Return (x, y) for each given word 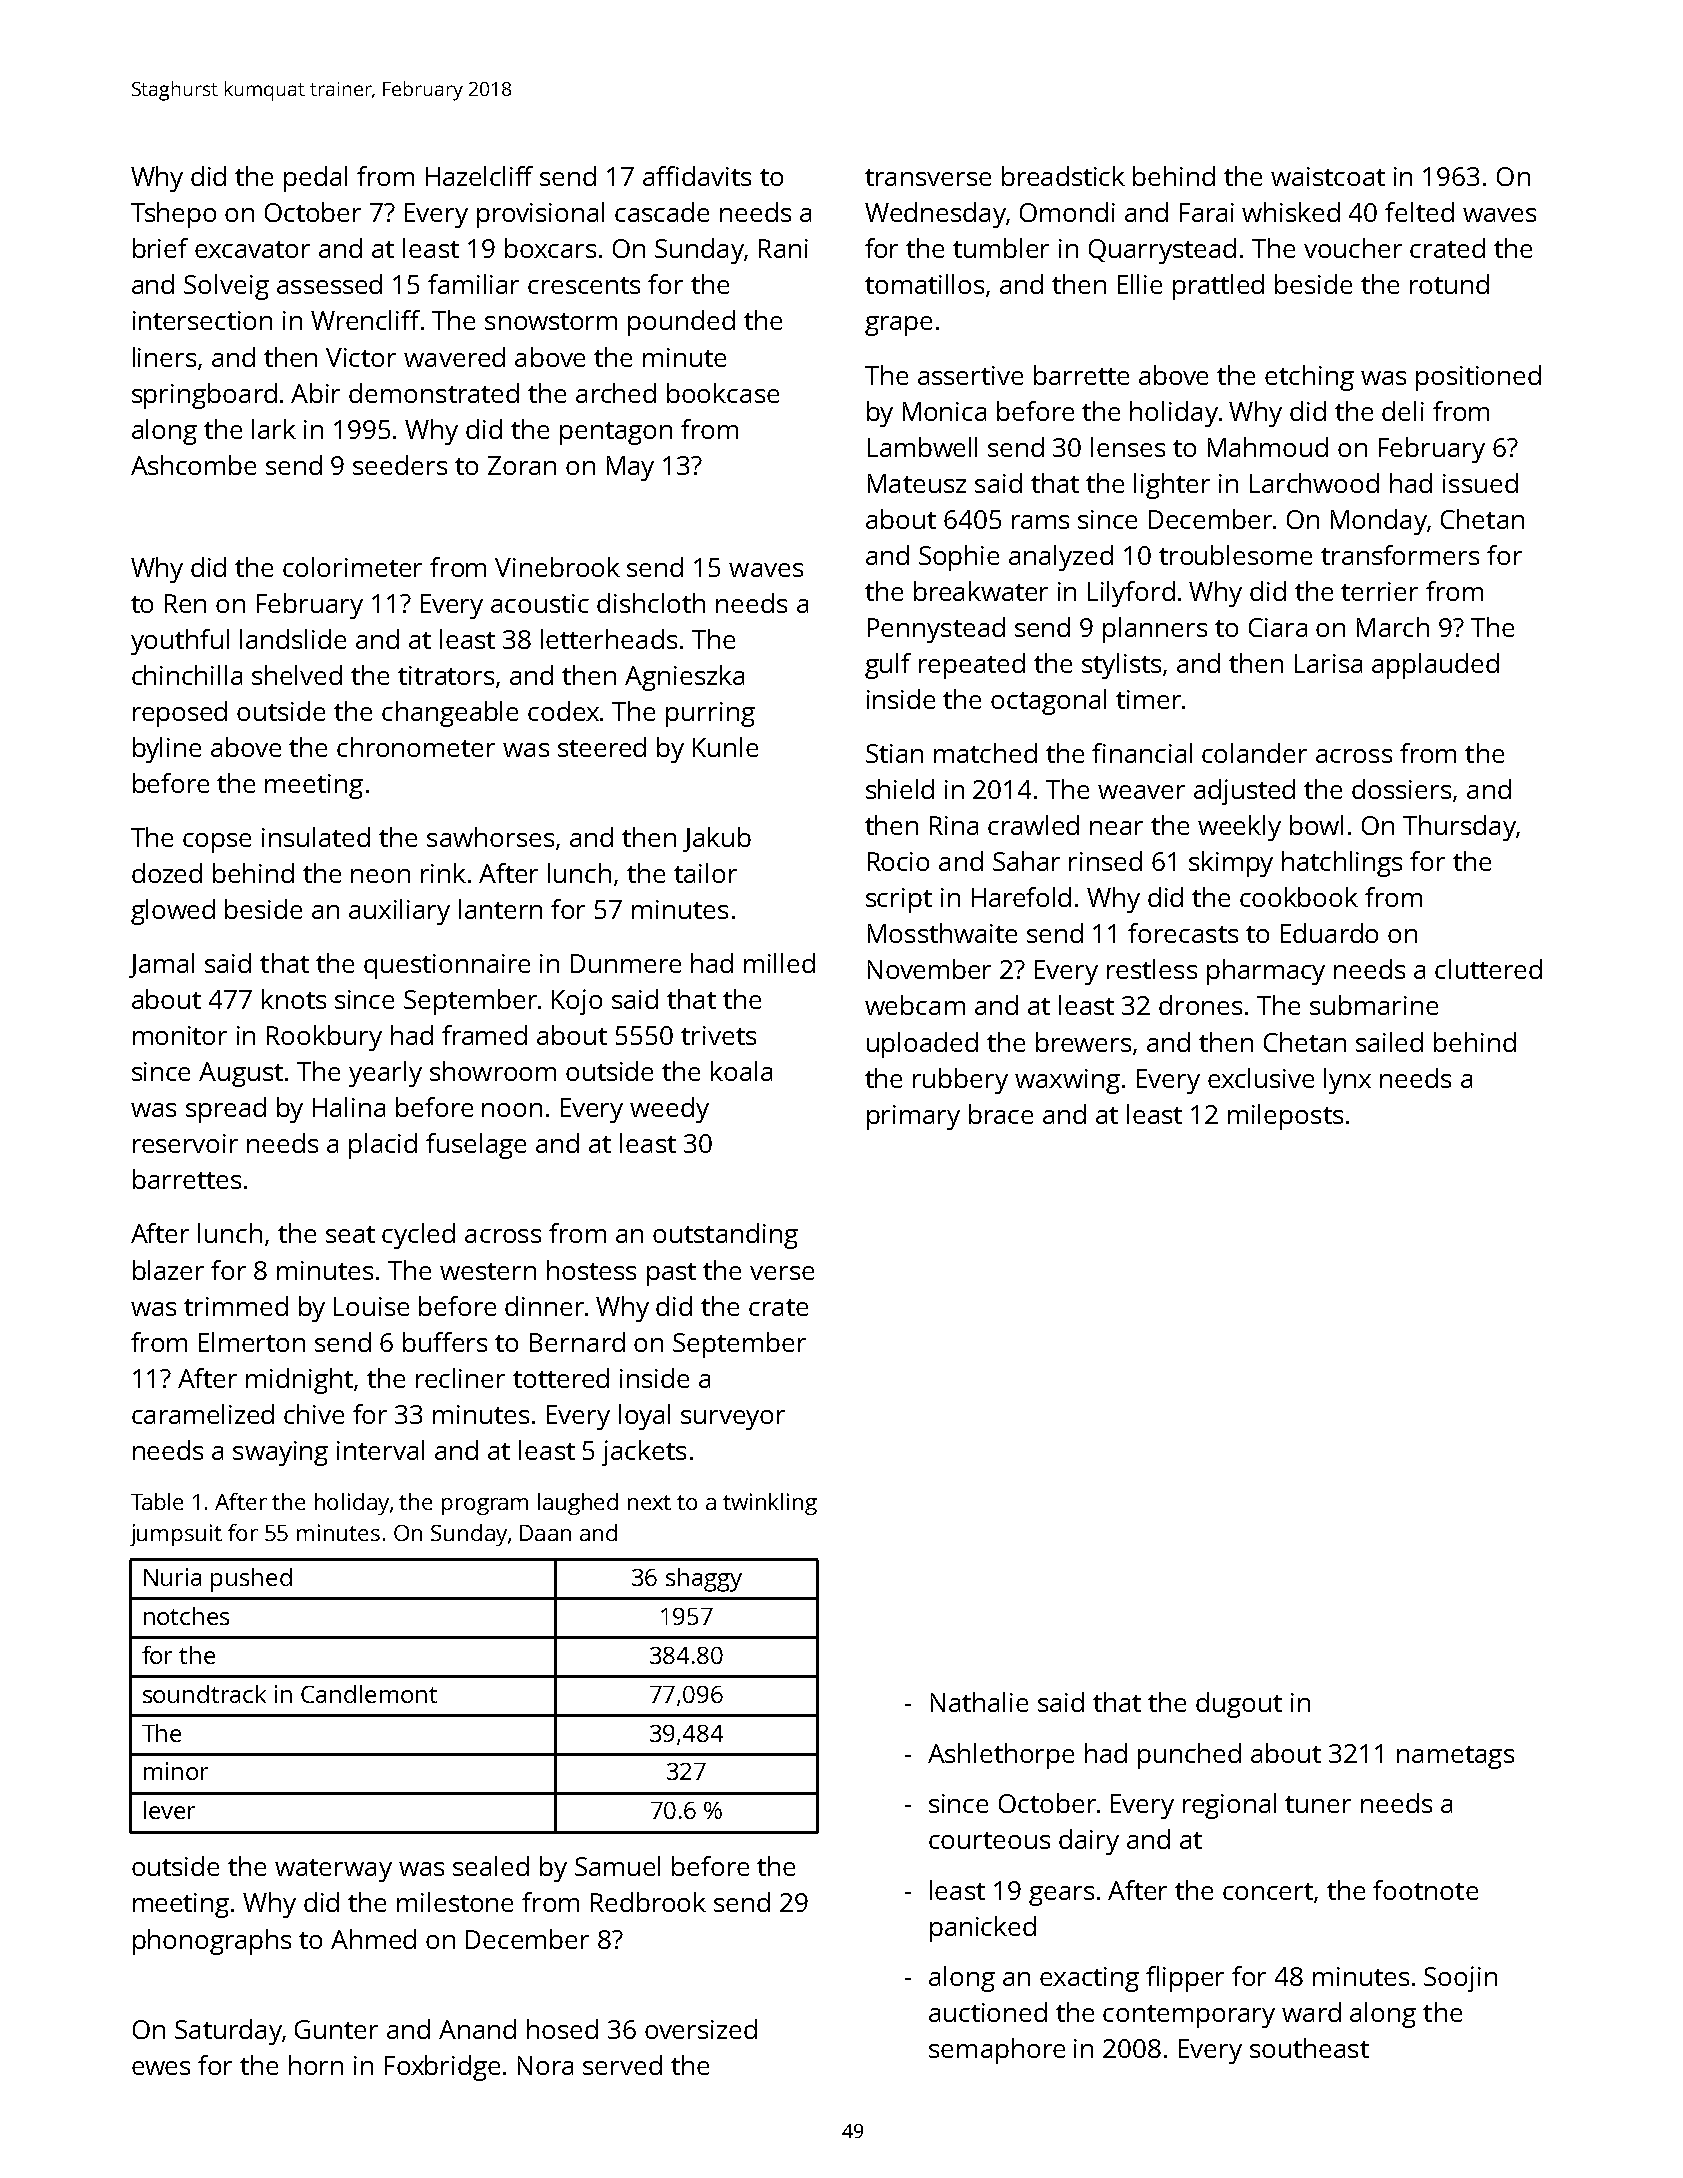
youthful (180, 642)
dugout (1239, 1705)
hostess (591, 1270)
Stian (894, 753)
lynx (1347, 1081)
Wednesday (935, 215)
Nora (545, 2065)
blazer (168, 1270)
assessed (329, 284)
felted (1419, 212)
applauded (1435, 666)
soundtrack (204, 1694)
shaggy (704, 1580)
